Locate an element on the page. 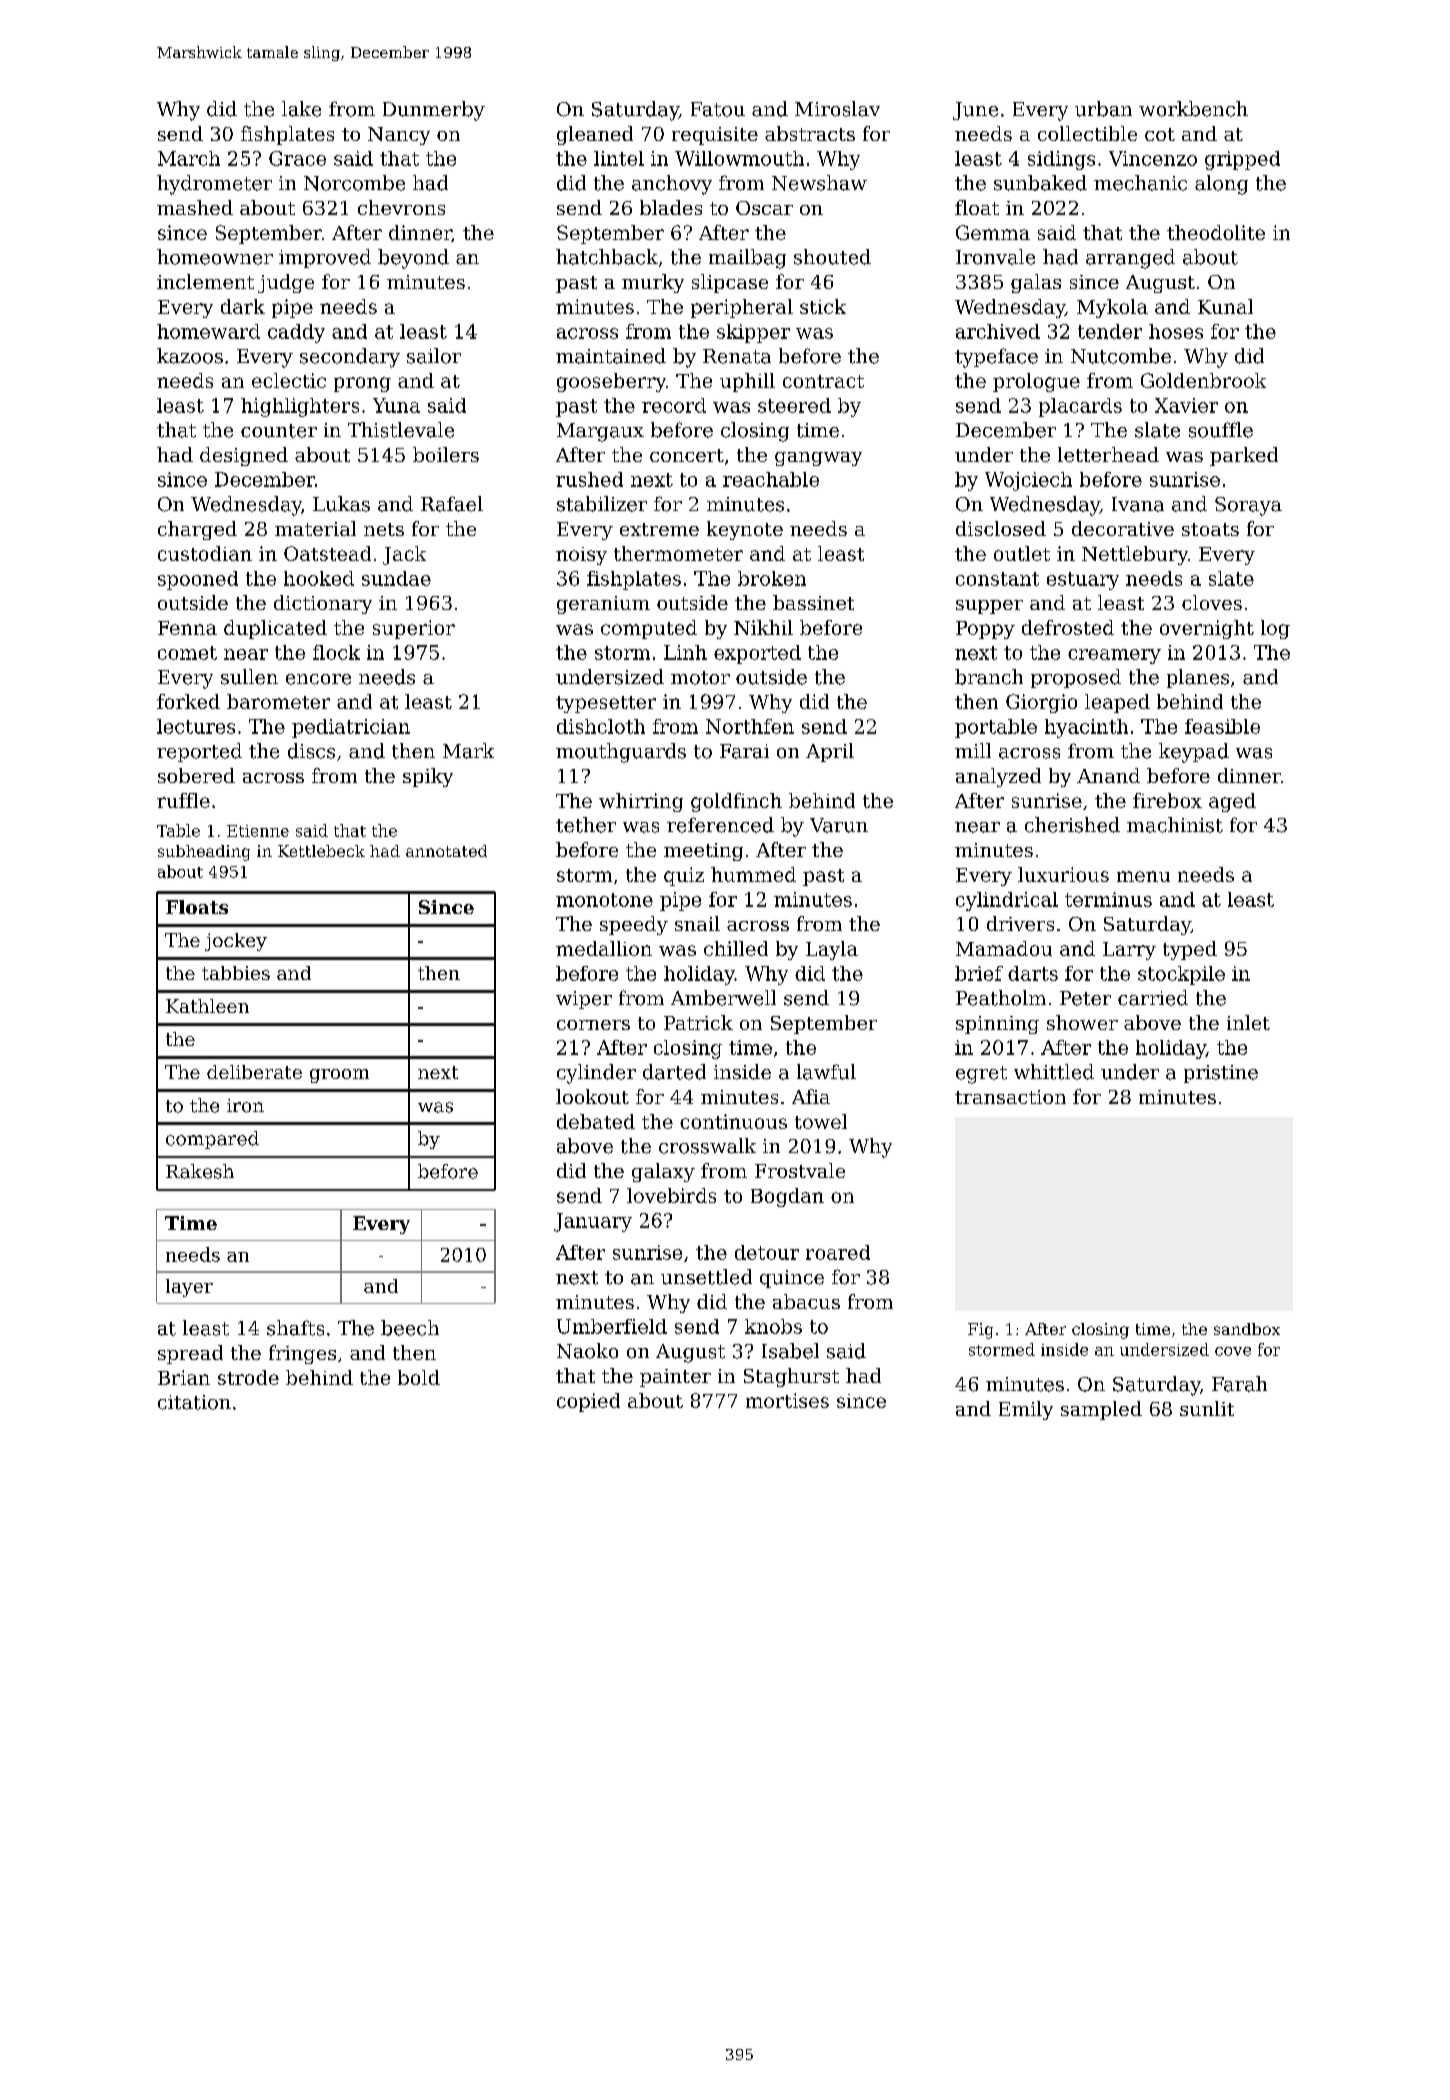 The image size is (1450, 2100). comet is located at coordinates (187, 653).
